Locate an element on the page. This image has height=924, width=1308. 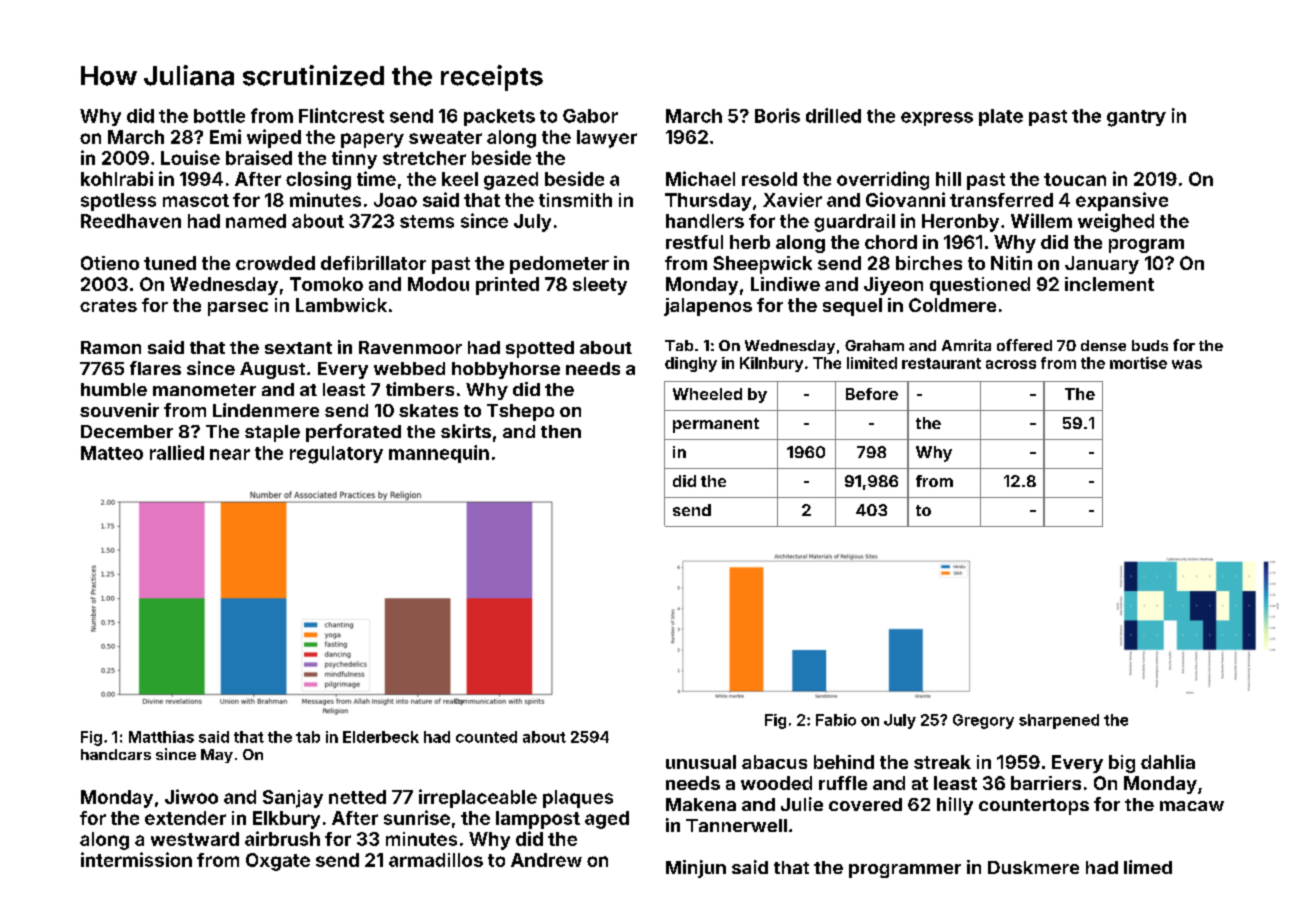
Gabor is located at coordinates (590, 116).
